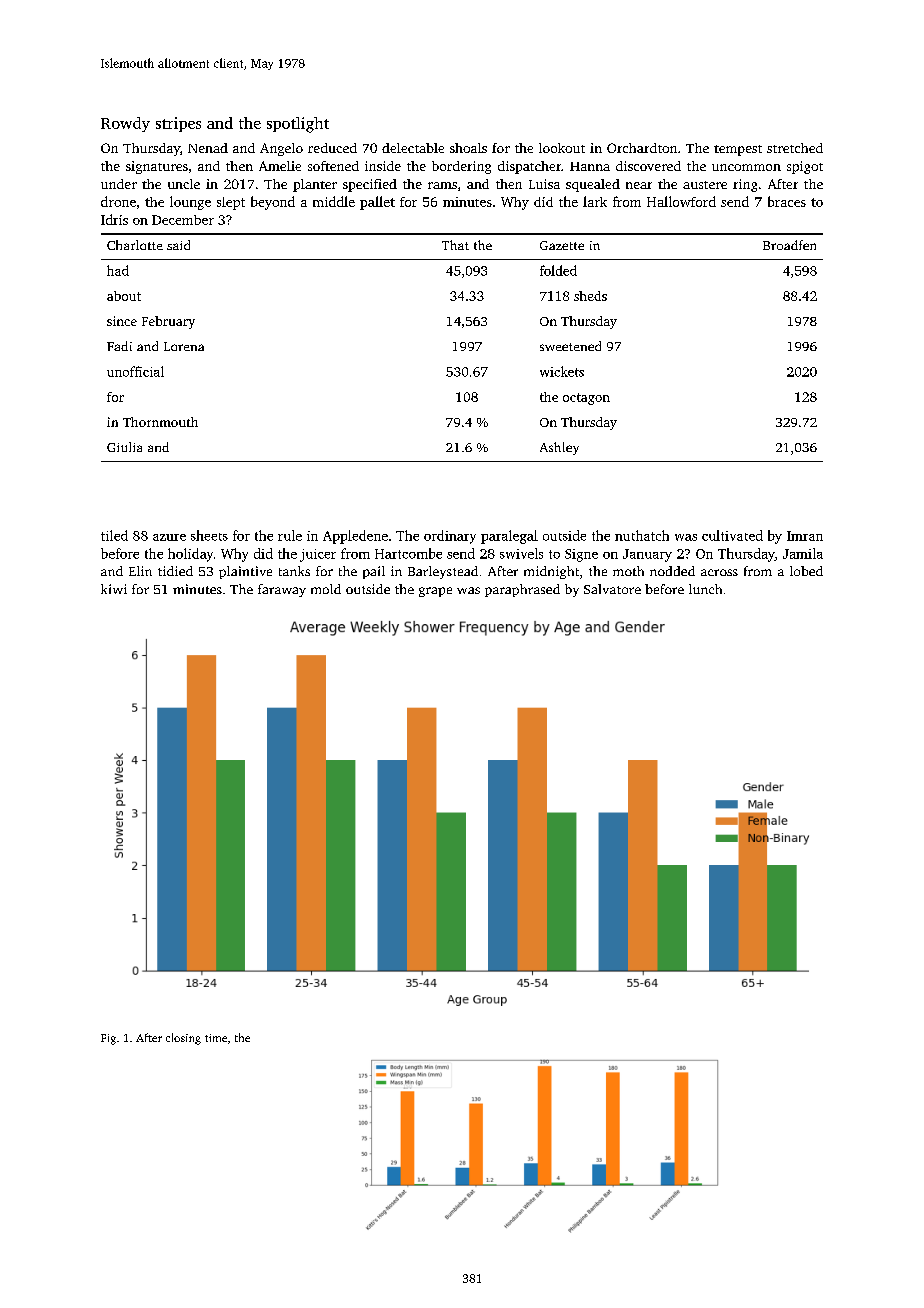  I want to click on time, so click(216, 1038).
